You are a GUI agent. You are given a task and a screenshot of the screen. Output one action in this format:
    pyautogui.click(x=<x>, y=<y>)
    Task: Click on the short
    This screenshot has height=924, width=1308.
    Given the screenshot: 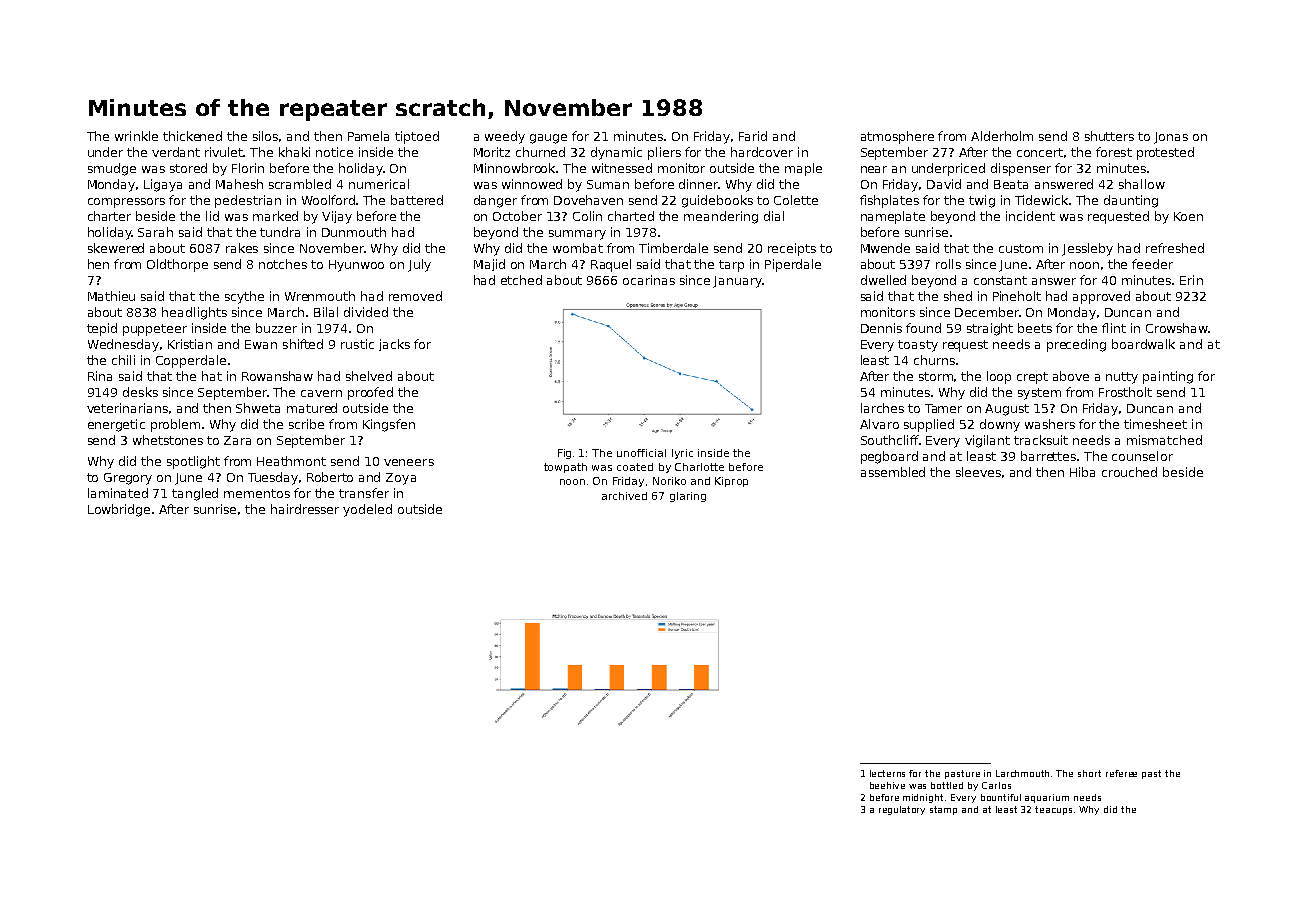 What is the action you would take?
    pyautogui.click(x=1089, y=773)
